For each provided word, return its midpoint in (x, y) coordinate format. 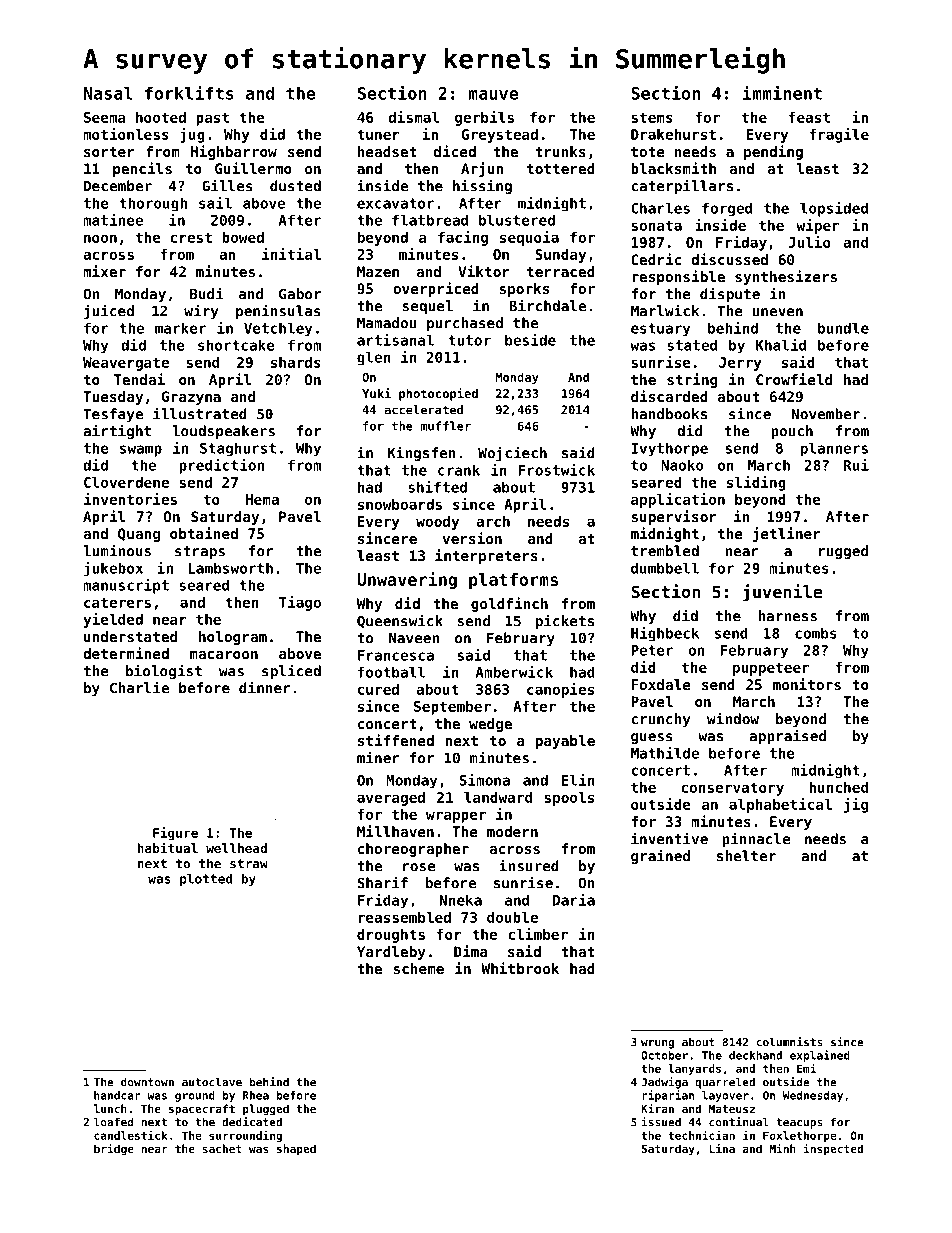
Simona (484, 780)
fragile (839, 135)
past (212, 119)
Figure (175, 834)
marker (180, 328)
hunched (838, 787)
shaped (296, 1150)
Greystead (500, 136)
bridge (114, 1150)
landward (498, 797)
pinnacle (756, 840)
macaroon (224, 655)
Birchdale (547, 305)
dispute (730, 295)
